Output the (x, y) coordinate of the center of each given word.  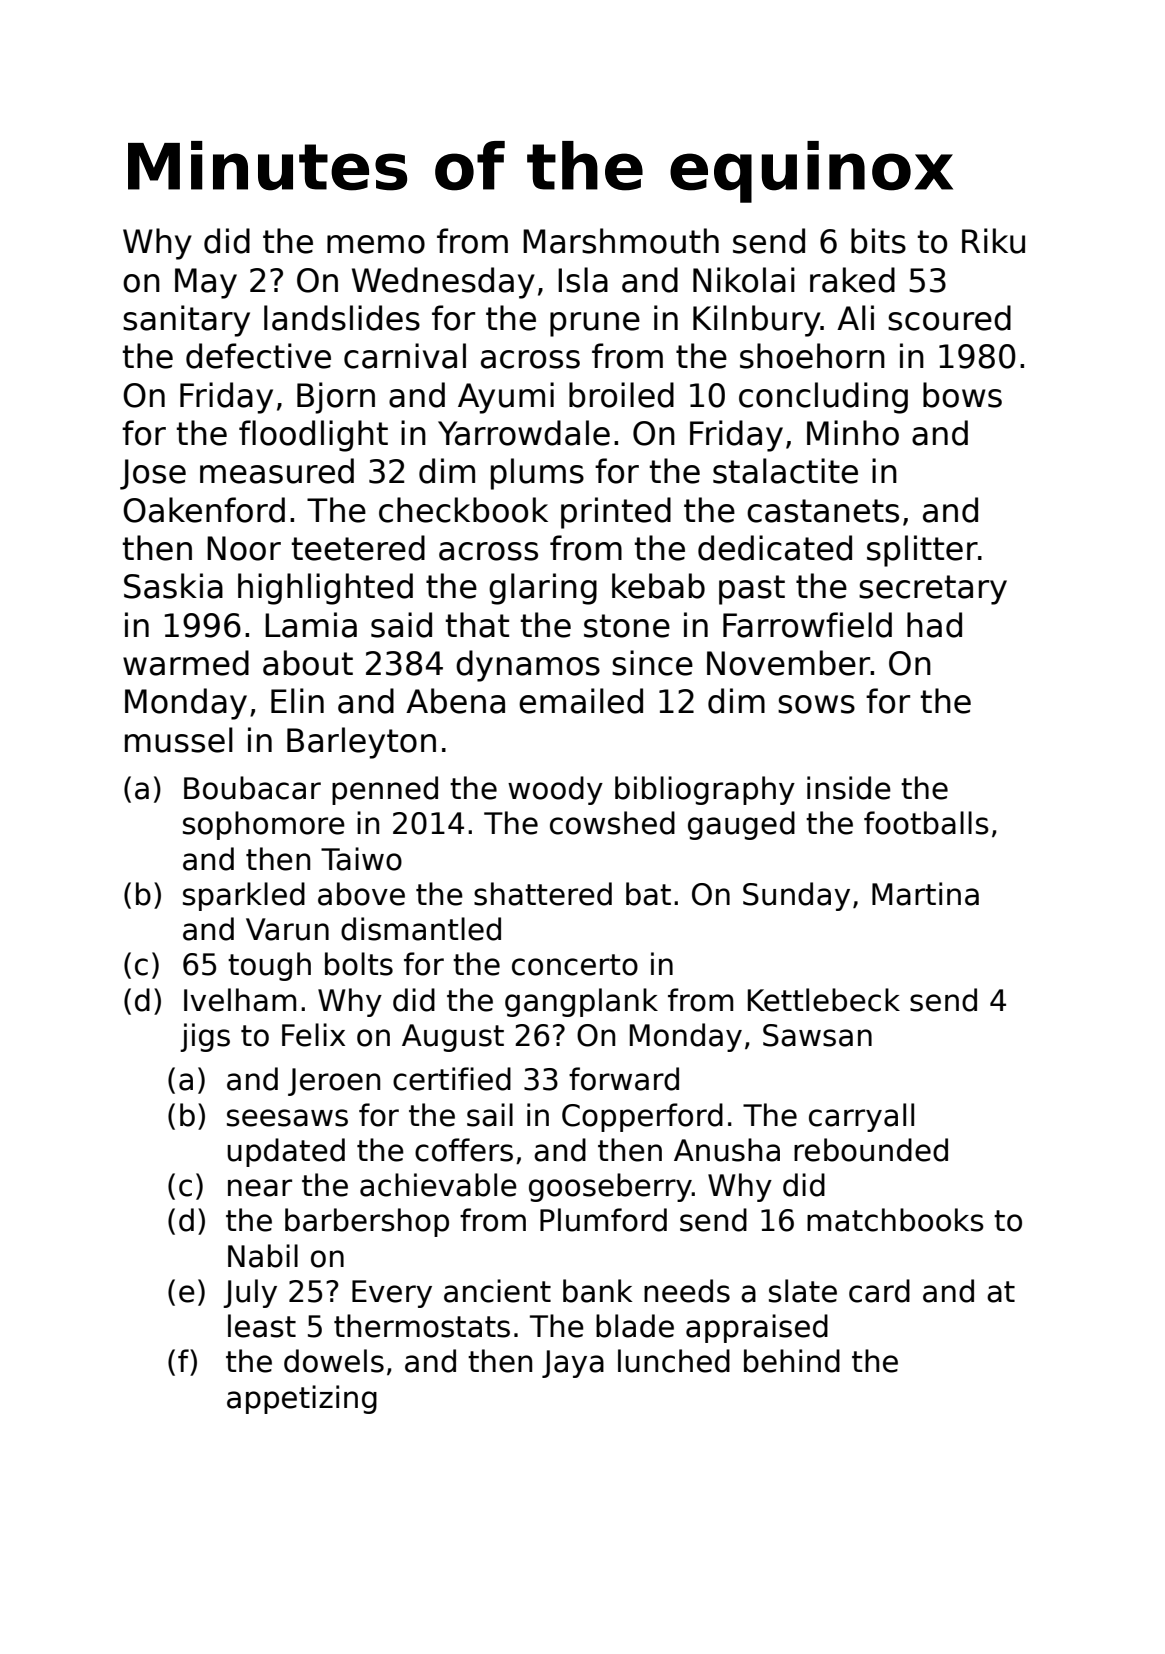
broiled (621, 395)
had (934, 625)
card (879, 1291)
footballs (926, 823)
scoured (949, 318)
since (652, 663)
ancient (497, 1291)
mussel (179, 740)
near (260, 1188)
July (250, 1293)
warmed (186, 663)
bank (597, 1291)
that (477, 625)
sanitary (186, 321)
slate (803, 1291)
